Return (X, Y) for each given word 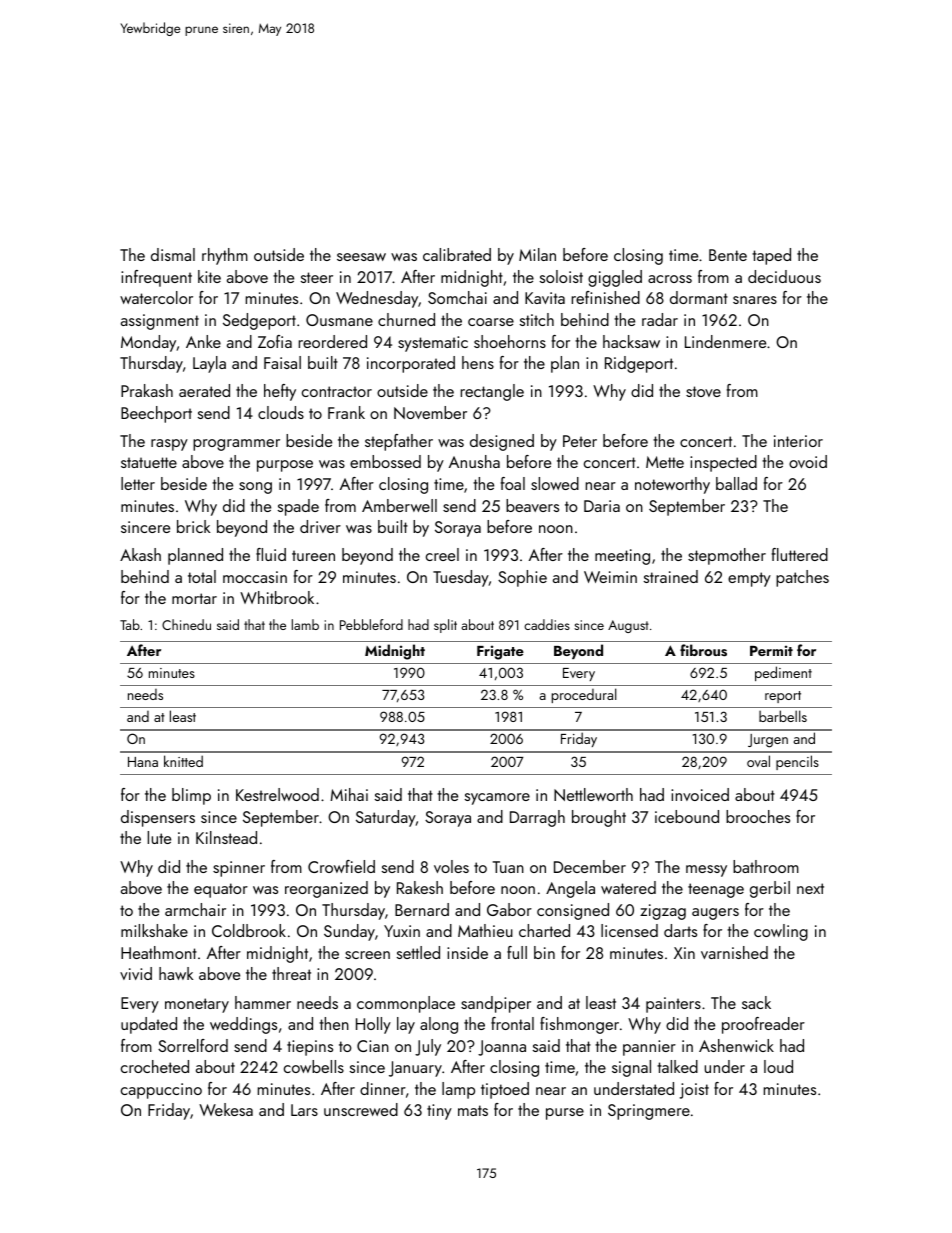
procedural (584, 695)
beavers (532, 505)
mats (473, 1110)
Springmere (649, 1112)
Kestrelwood (277, 794)
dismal (173, 254)
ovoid (808, 461)
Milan (537, 254)
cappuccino (161, 1091)
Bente (728, 255)
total (202, 576)
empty (749, 579)
